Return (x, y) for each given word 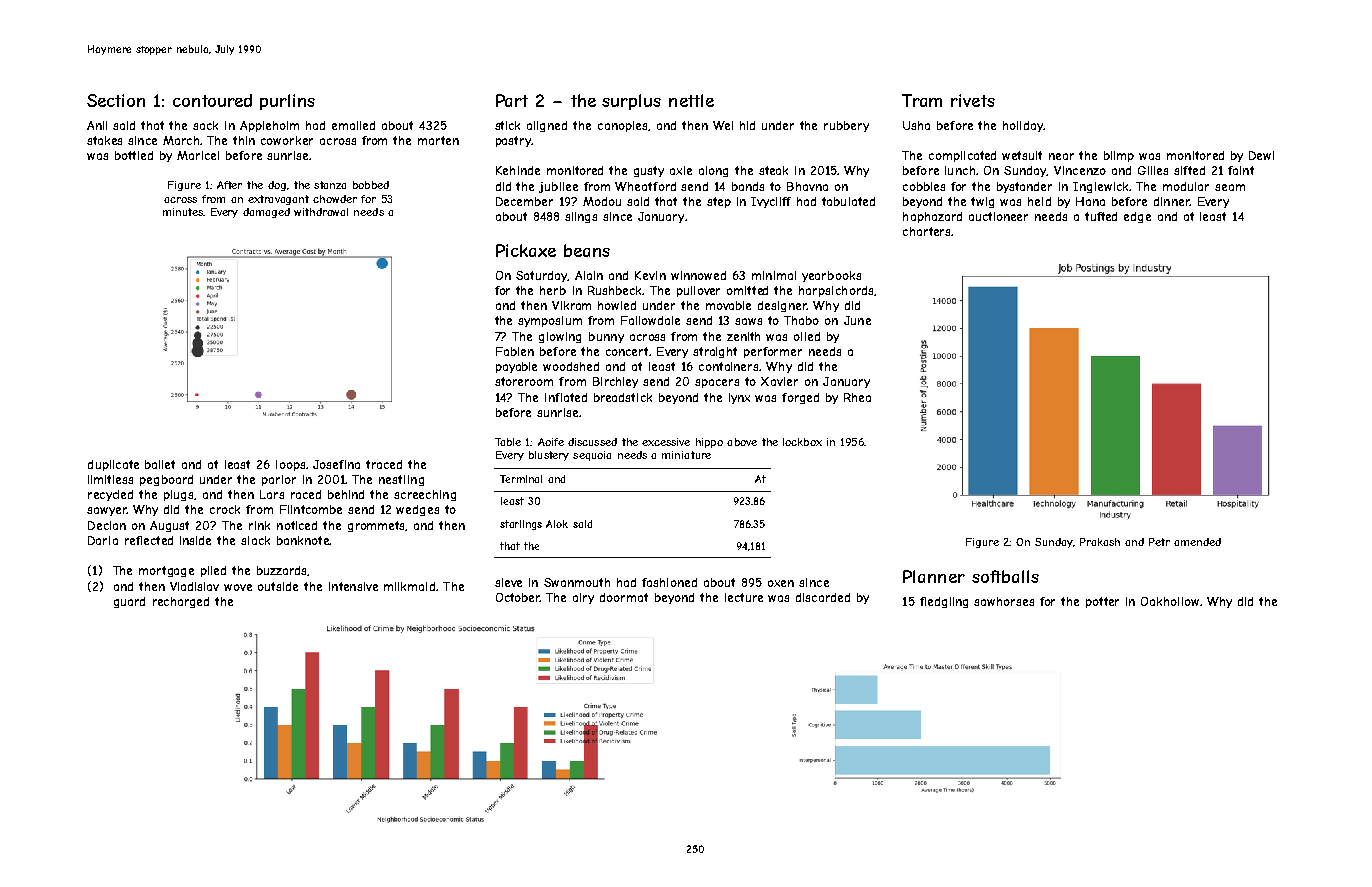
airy (583, 598)
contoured (212, 100)
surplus (631, 102)
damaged (266, 213)
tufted (1101, 216)
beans (587, 250)
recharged (181, 602)
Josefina (336, 464)
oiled (807, 336)
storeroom (524, 381)
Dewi (1261, 155)
